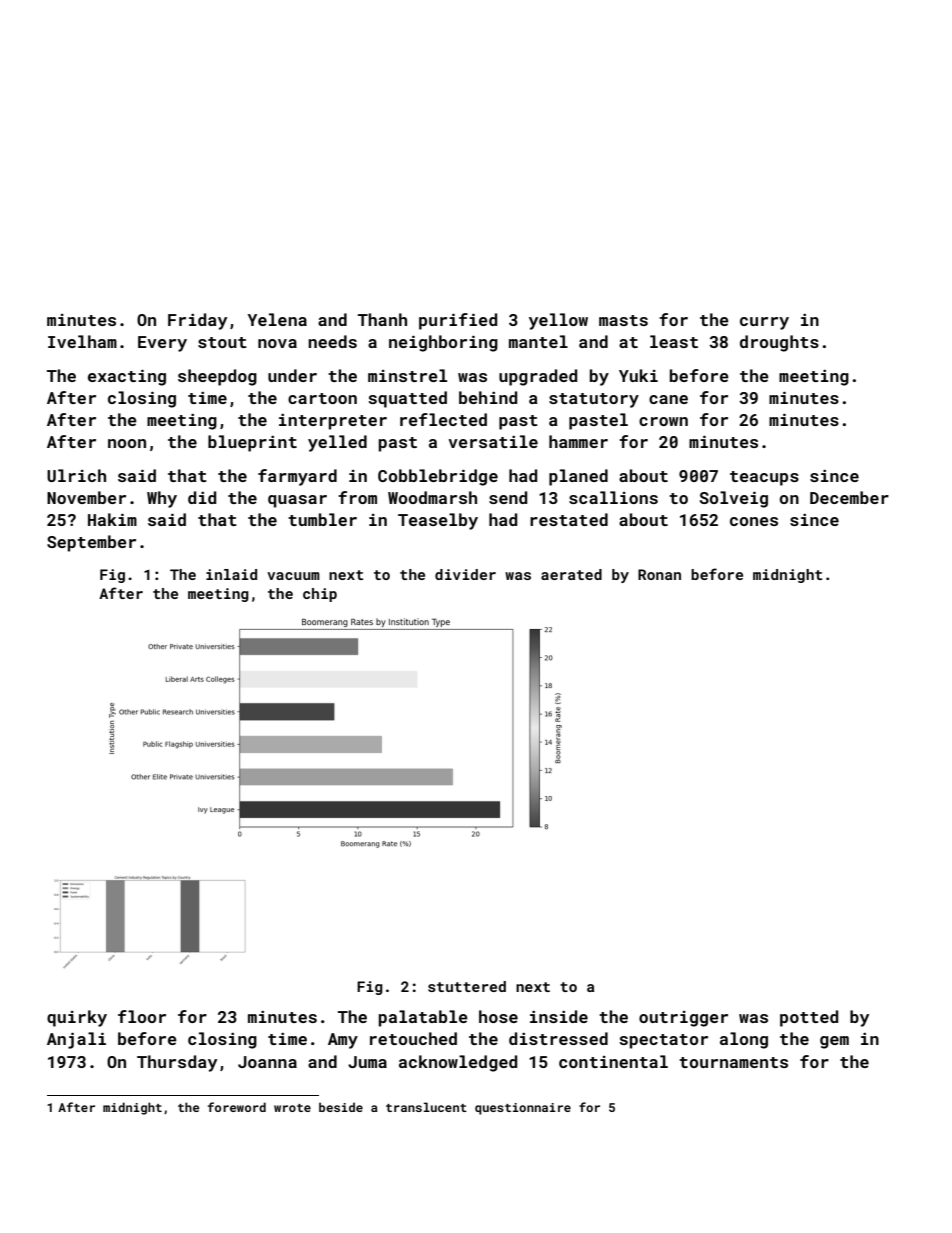 Image resolution: width=952 pixels, height=1233 pixels. I want to click on potted, so click(809, 1018).
